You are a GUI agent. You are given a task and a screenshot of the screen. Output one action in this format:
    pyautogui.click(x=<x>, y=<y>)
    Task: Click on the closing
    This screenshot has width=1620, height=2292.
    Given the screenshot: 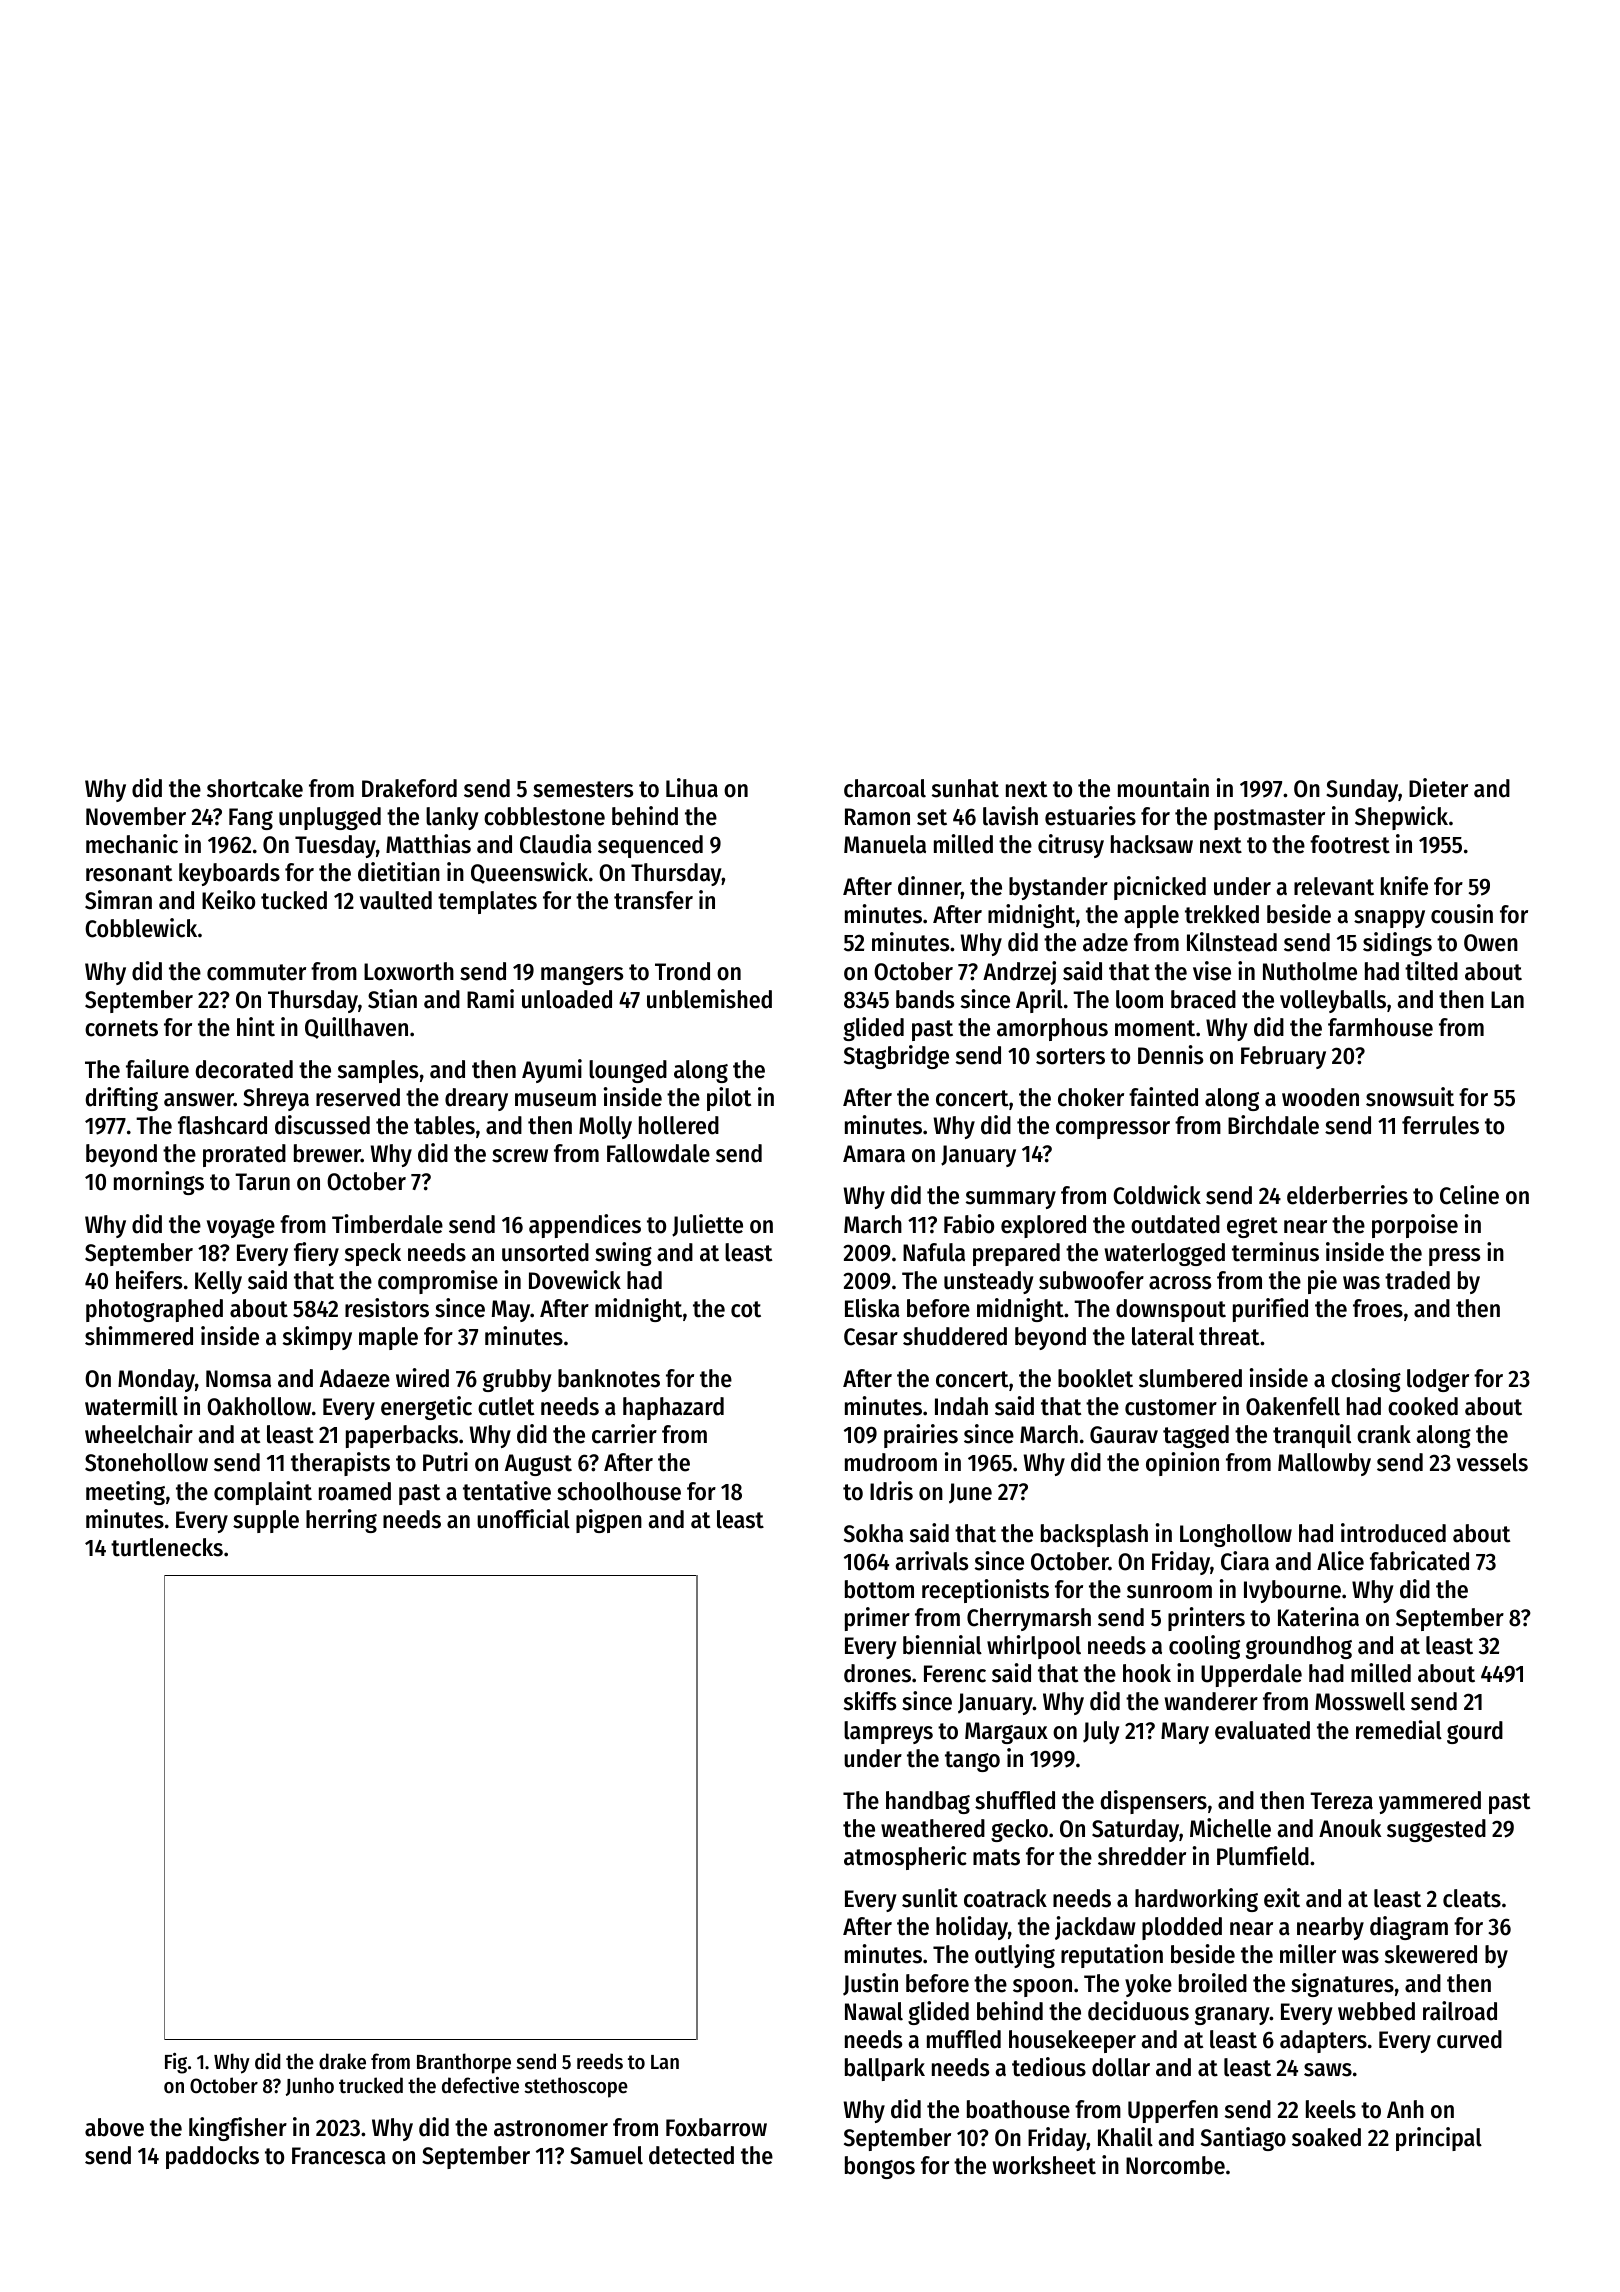 What is the action you would take?
    pyautogui.click(x=1366, y=1380)
